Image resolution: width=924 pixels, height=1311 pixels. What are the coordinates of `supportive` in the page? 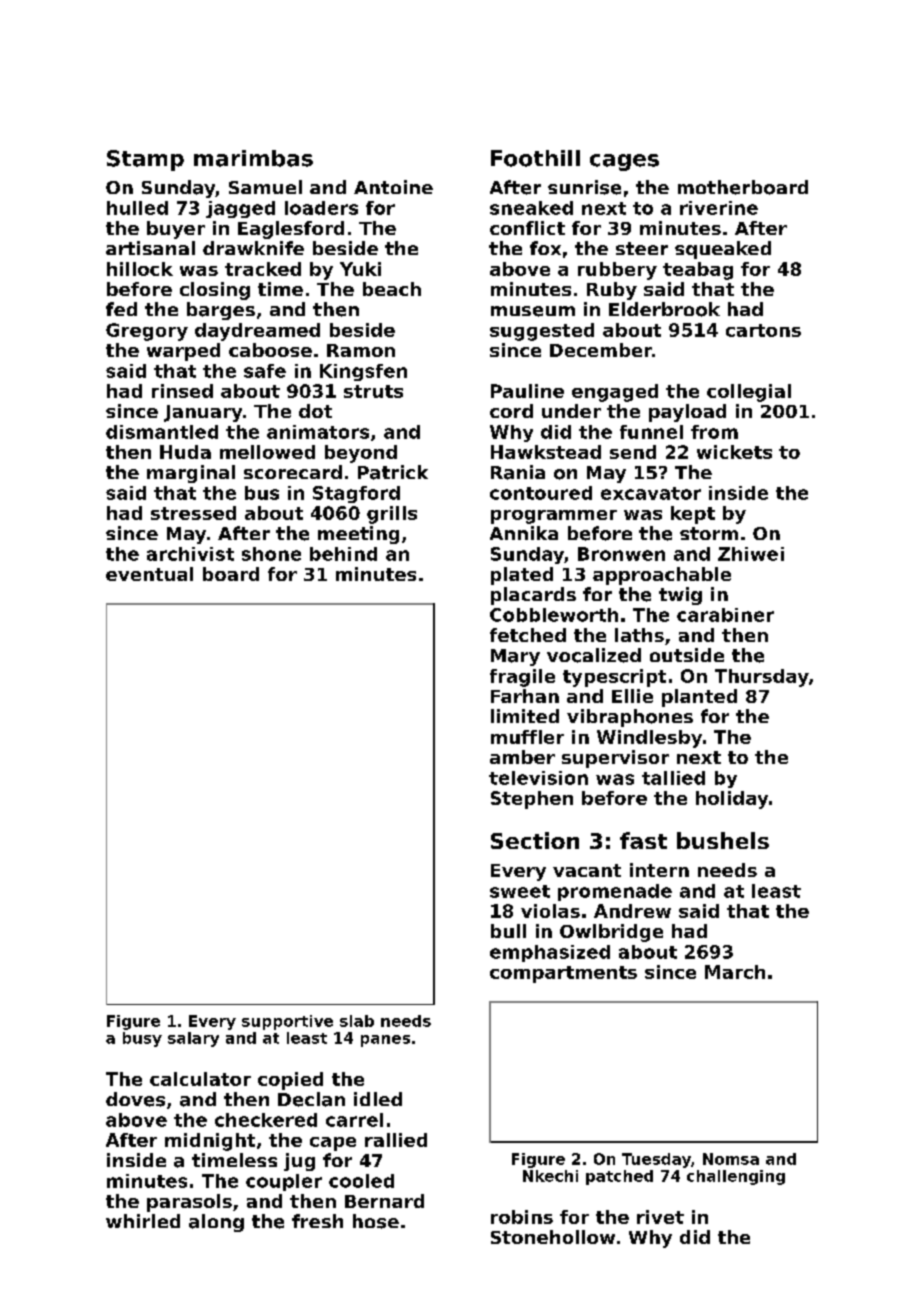 It's located at (287, 1022).
